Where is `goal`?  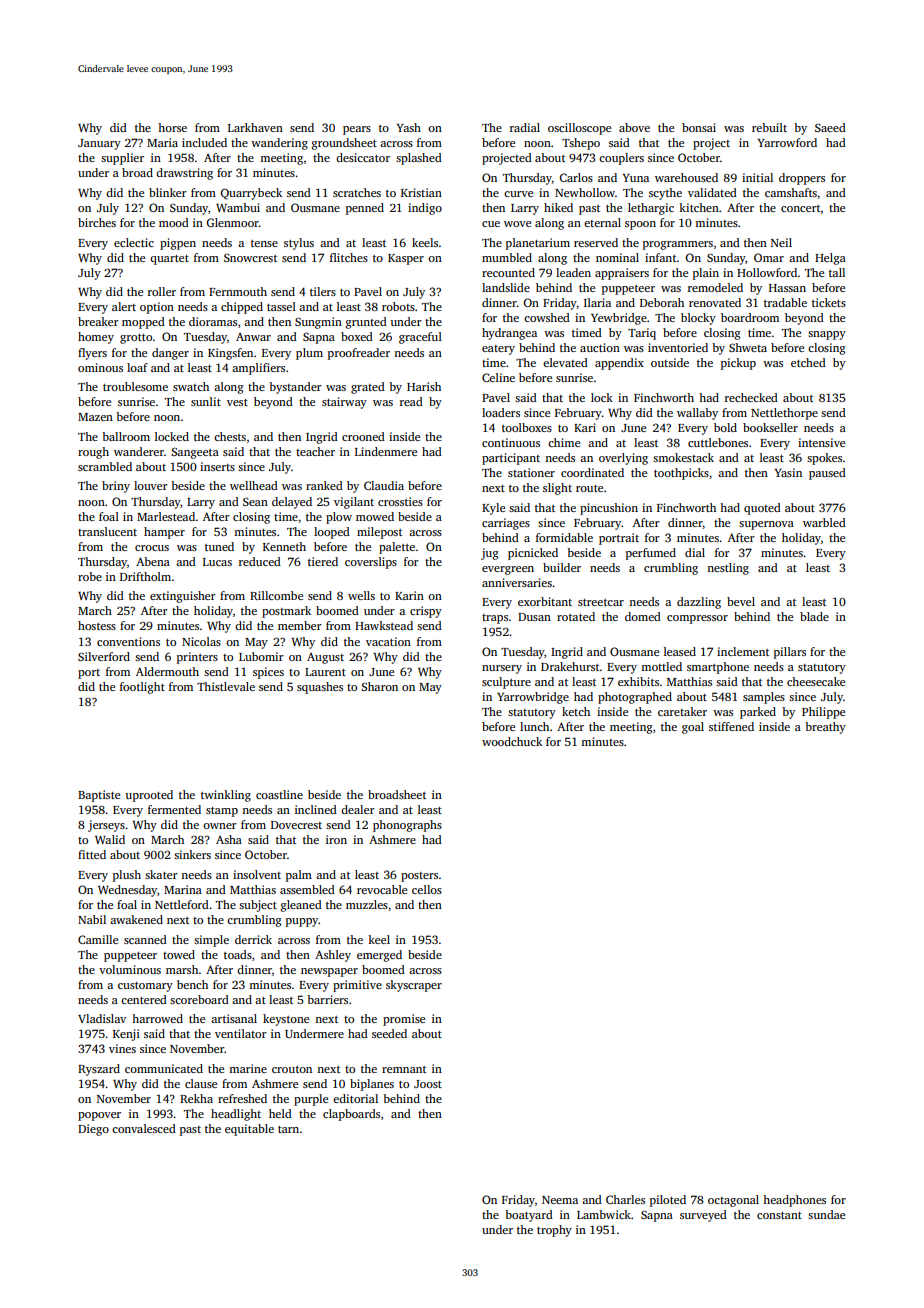 goal is located at coordinates (693, 728).
